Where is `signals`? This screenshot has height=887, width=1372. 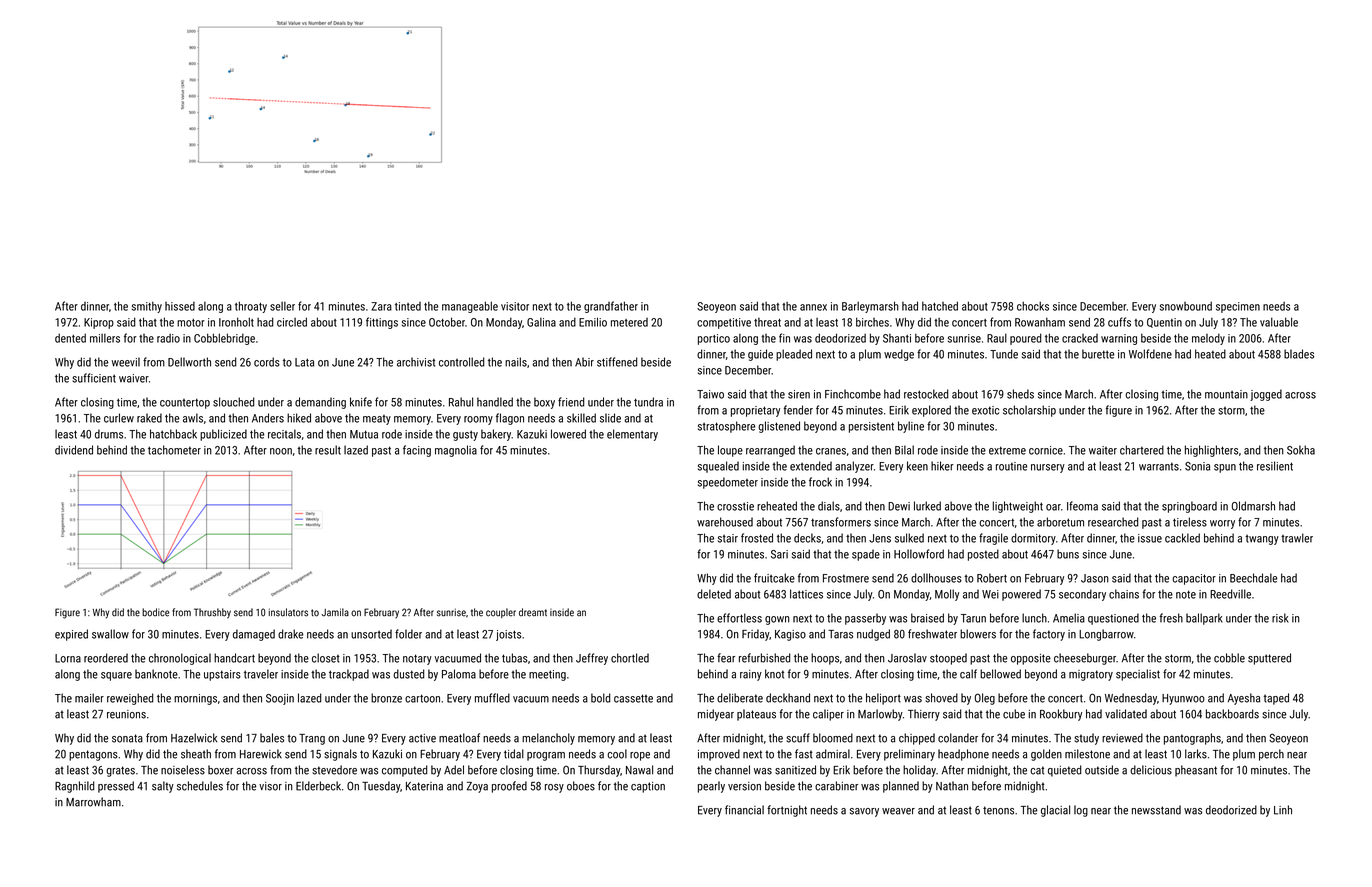 signals is located at coordinates (340, 755).
